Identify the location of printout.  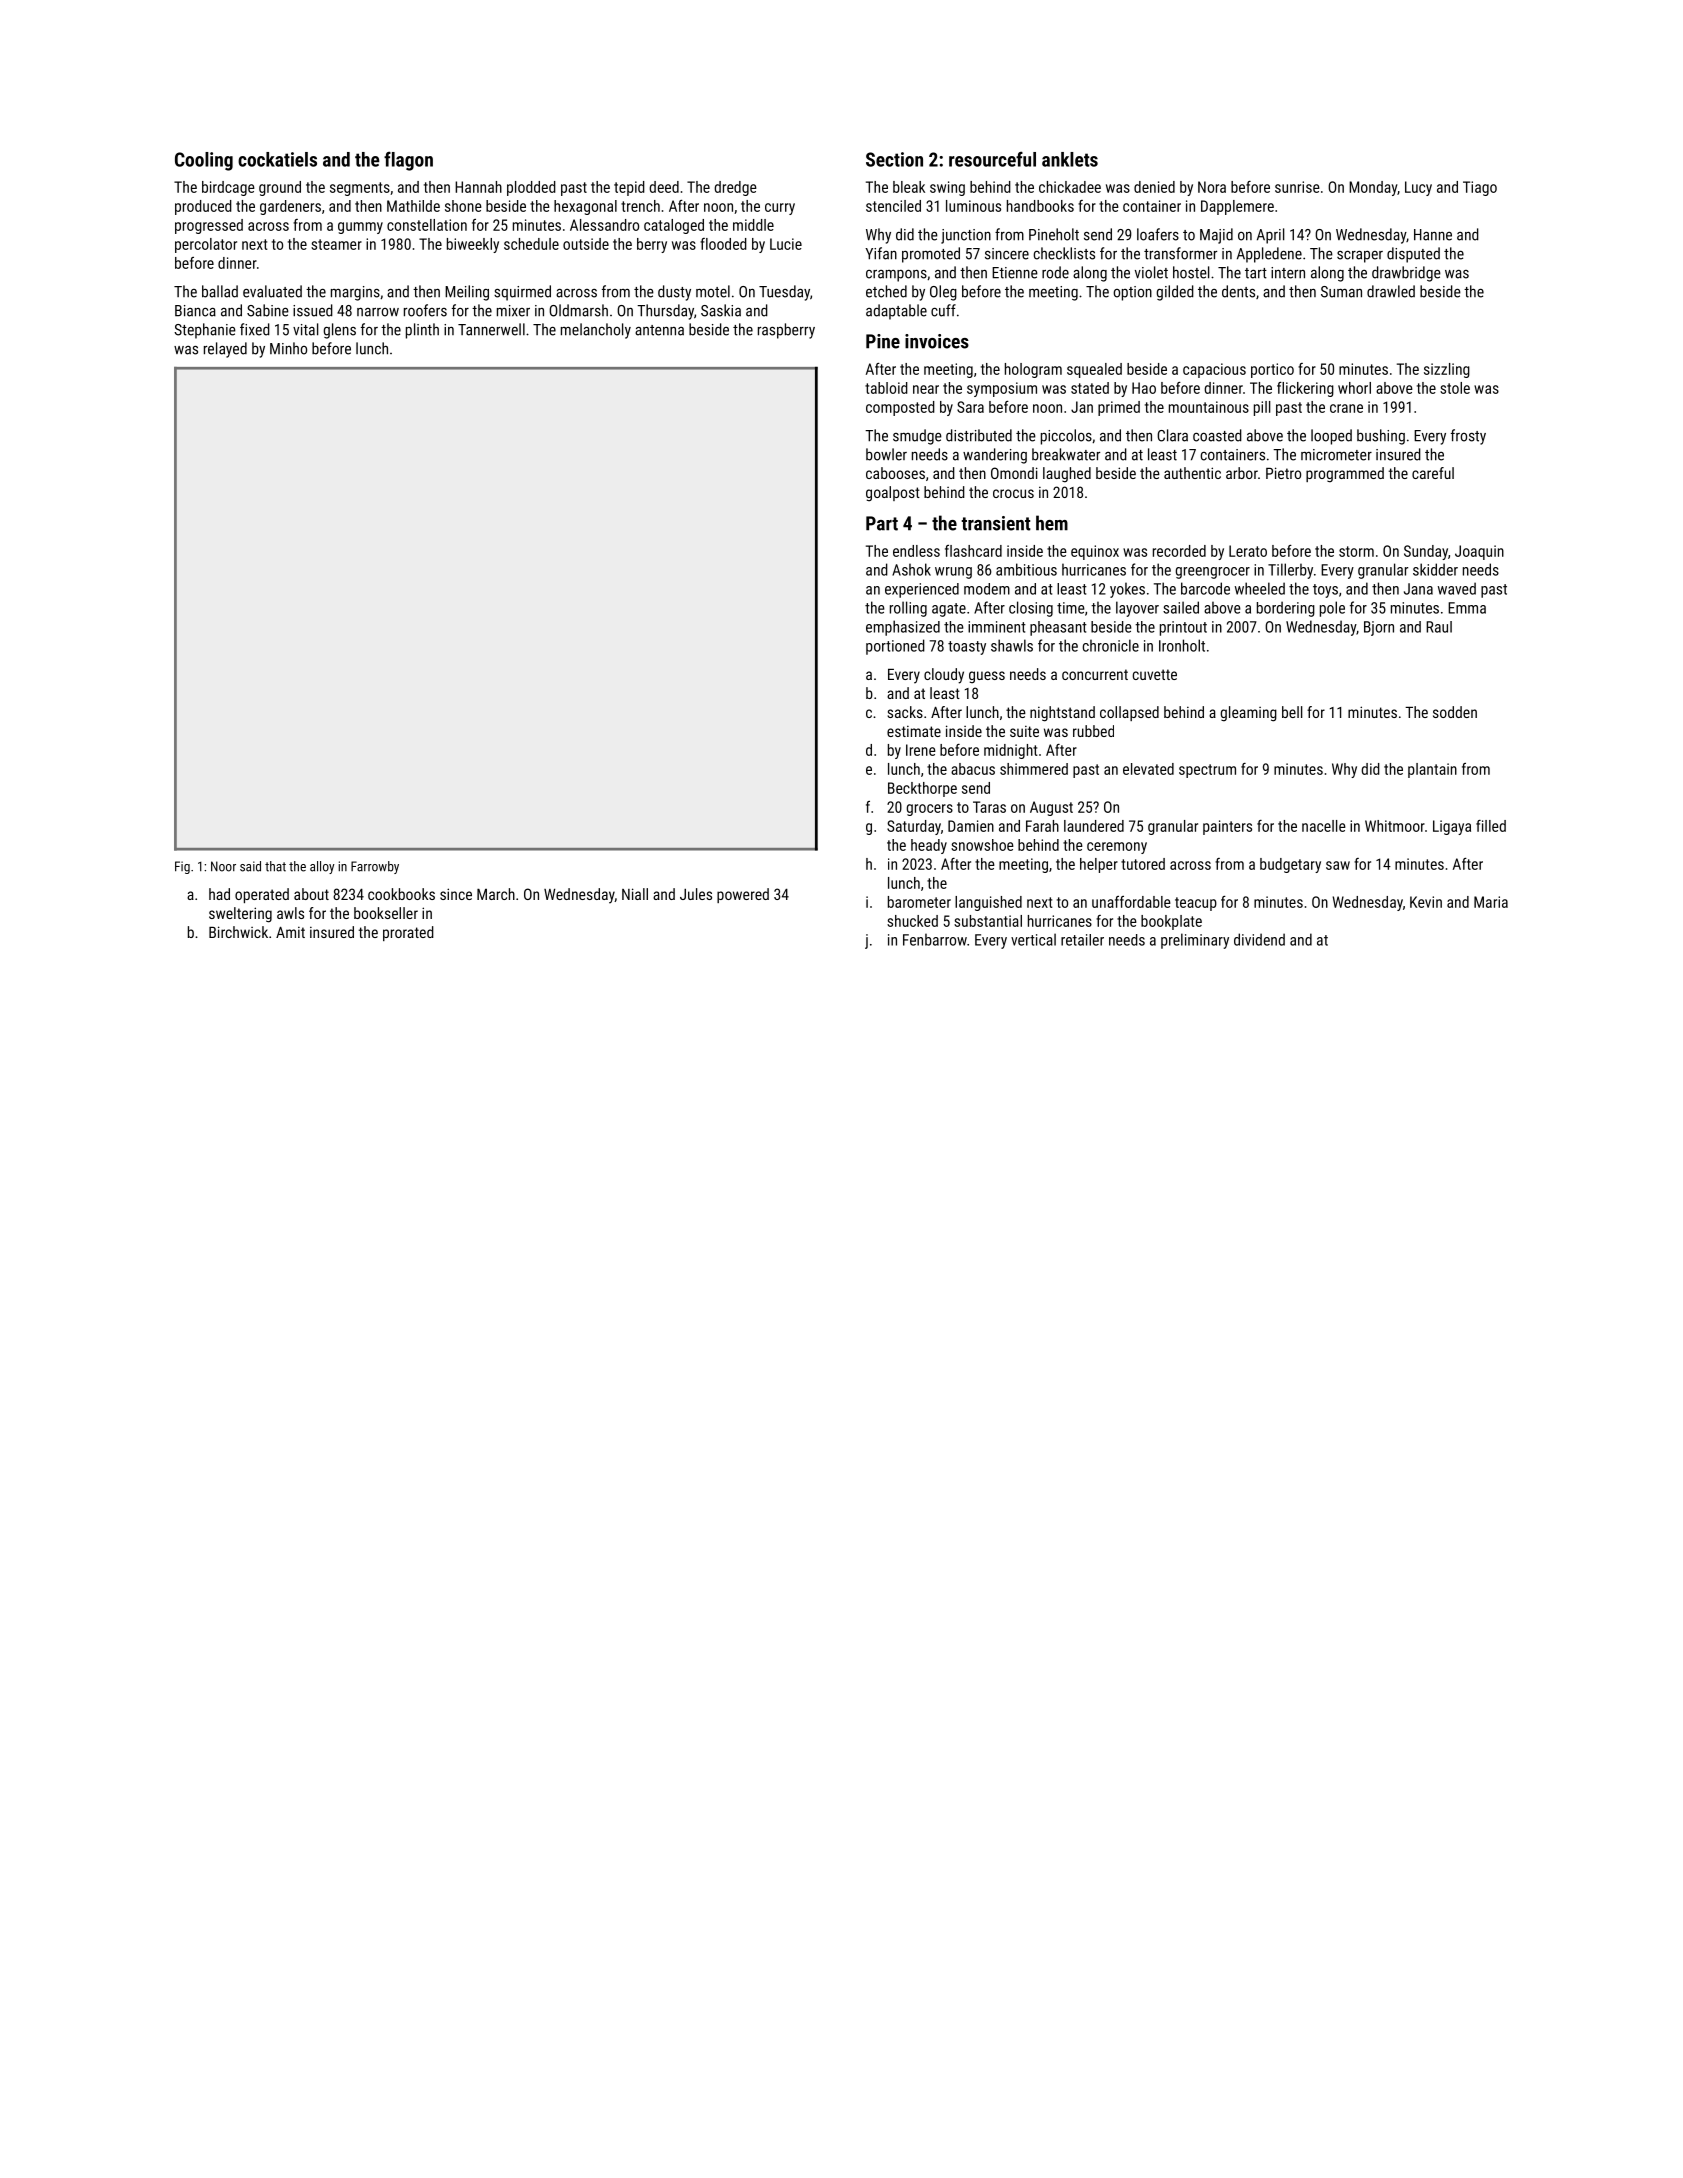
(1183, 628).
